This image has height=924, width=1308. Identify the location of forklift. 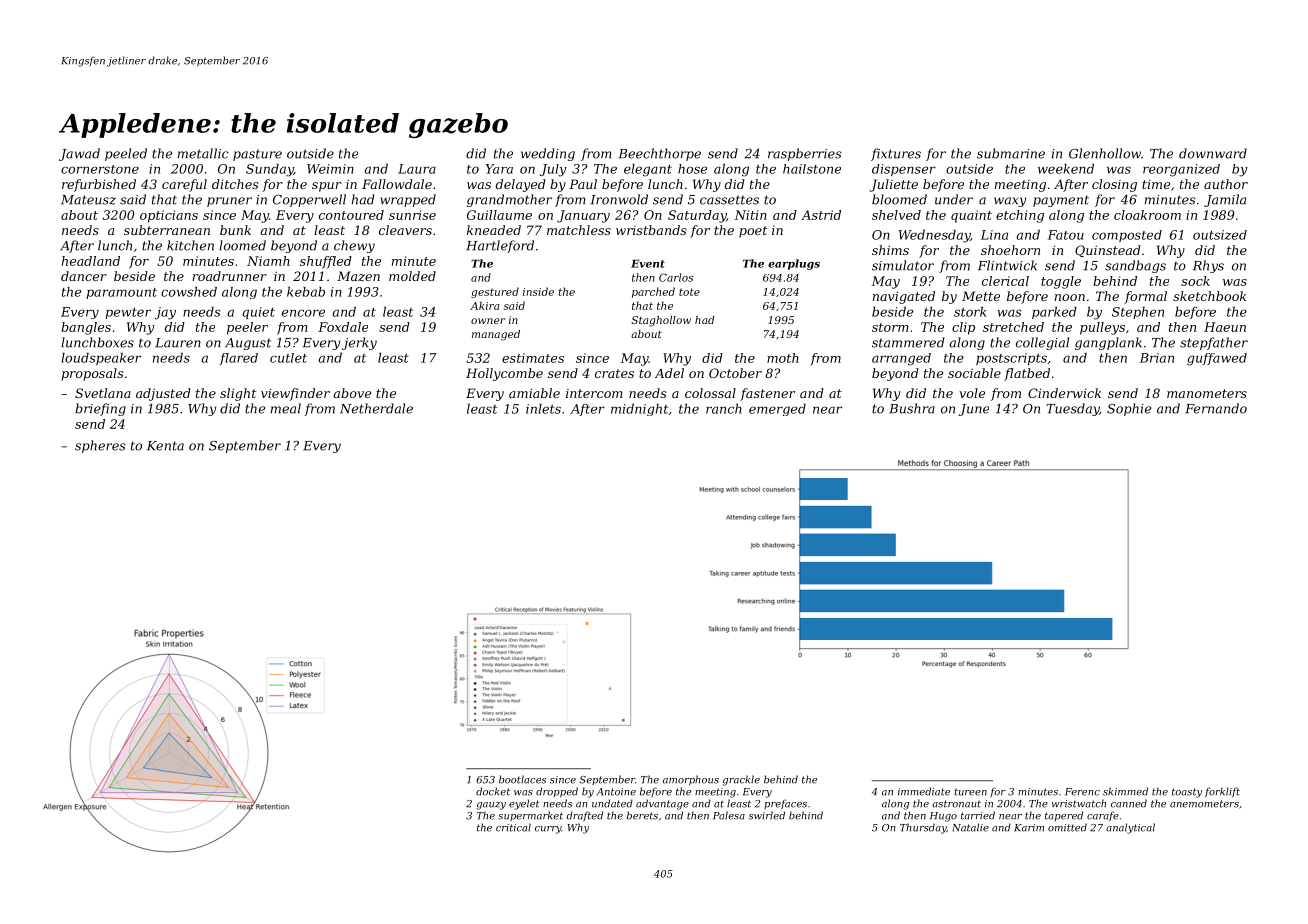
(1222, 792).
